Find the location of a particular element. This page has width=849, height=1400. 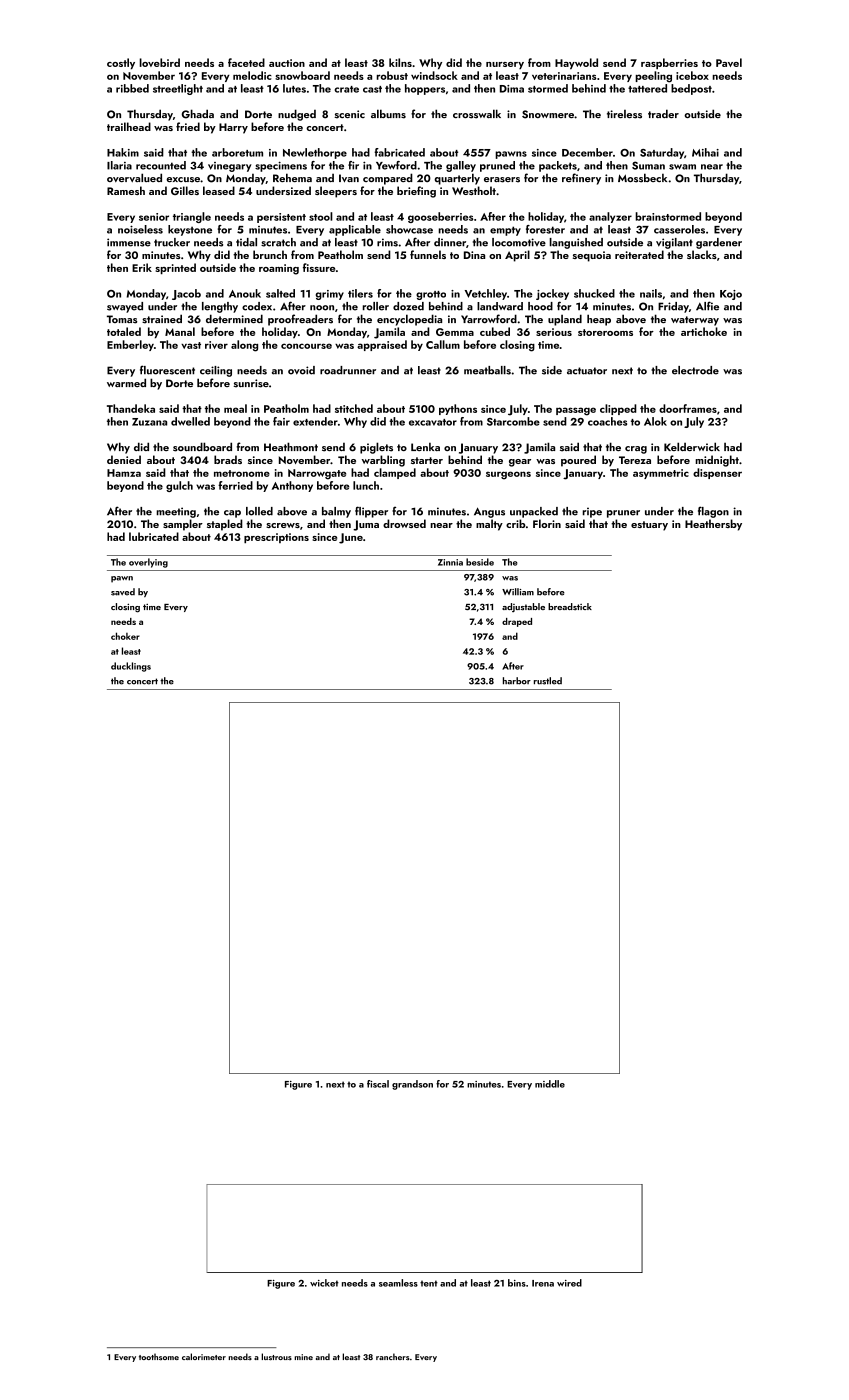

ducklings is located at coordinates (131, 667).
